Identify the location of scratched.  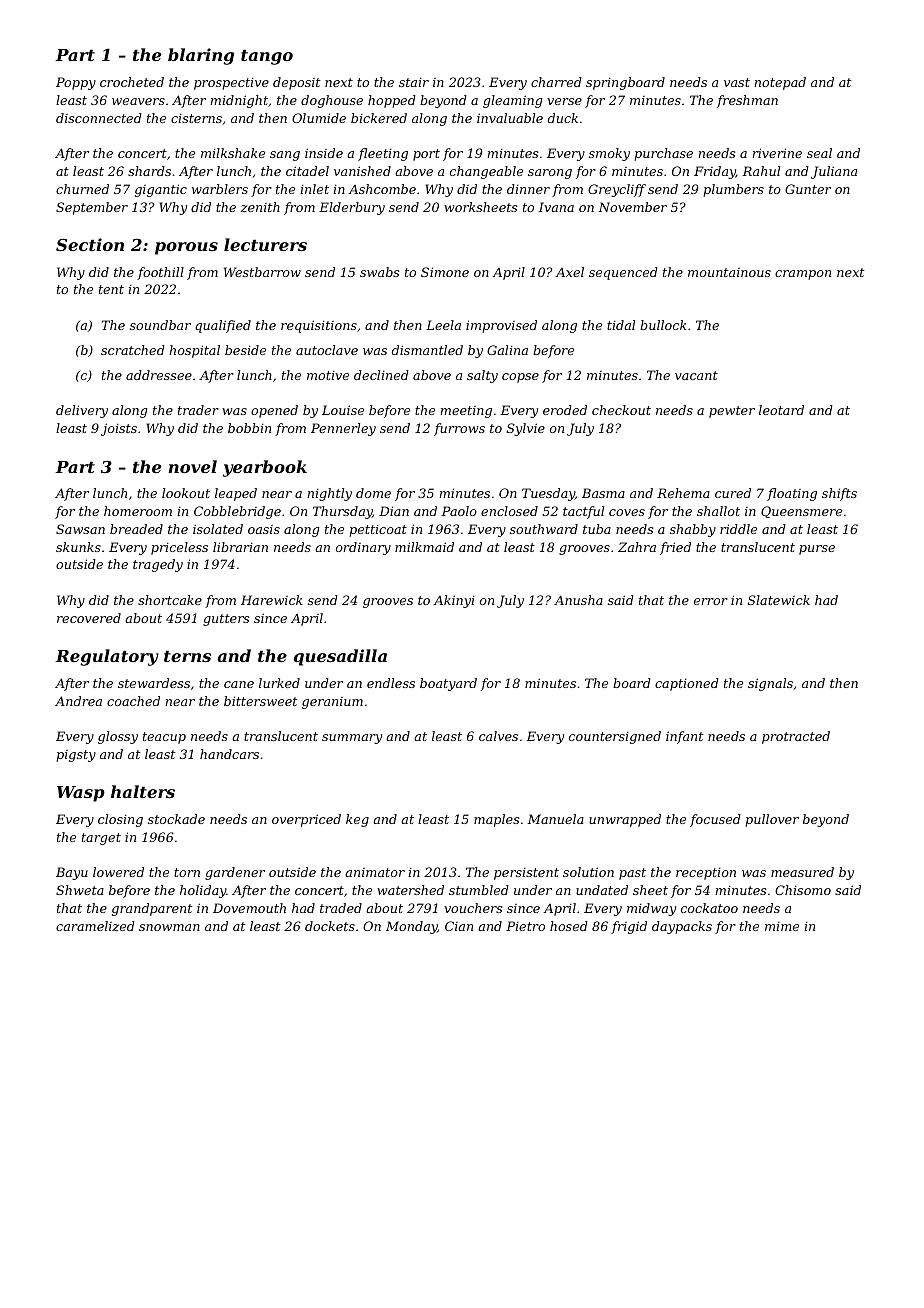
(133, 350).
